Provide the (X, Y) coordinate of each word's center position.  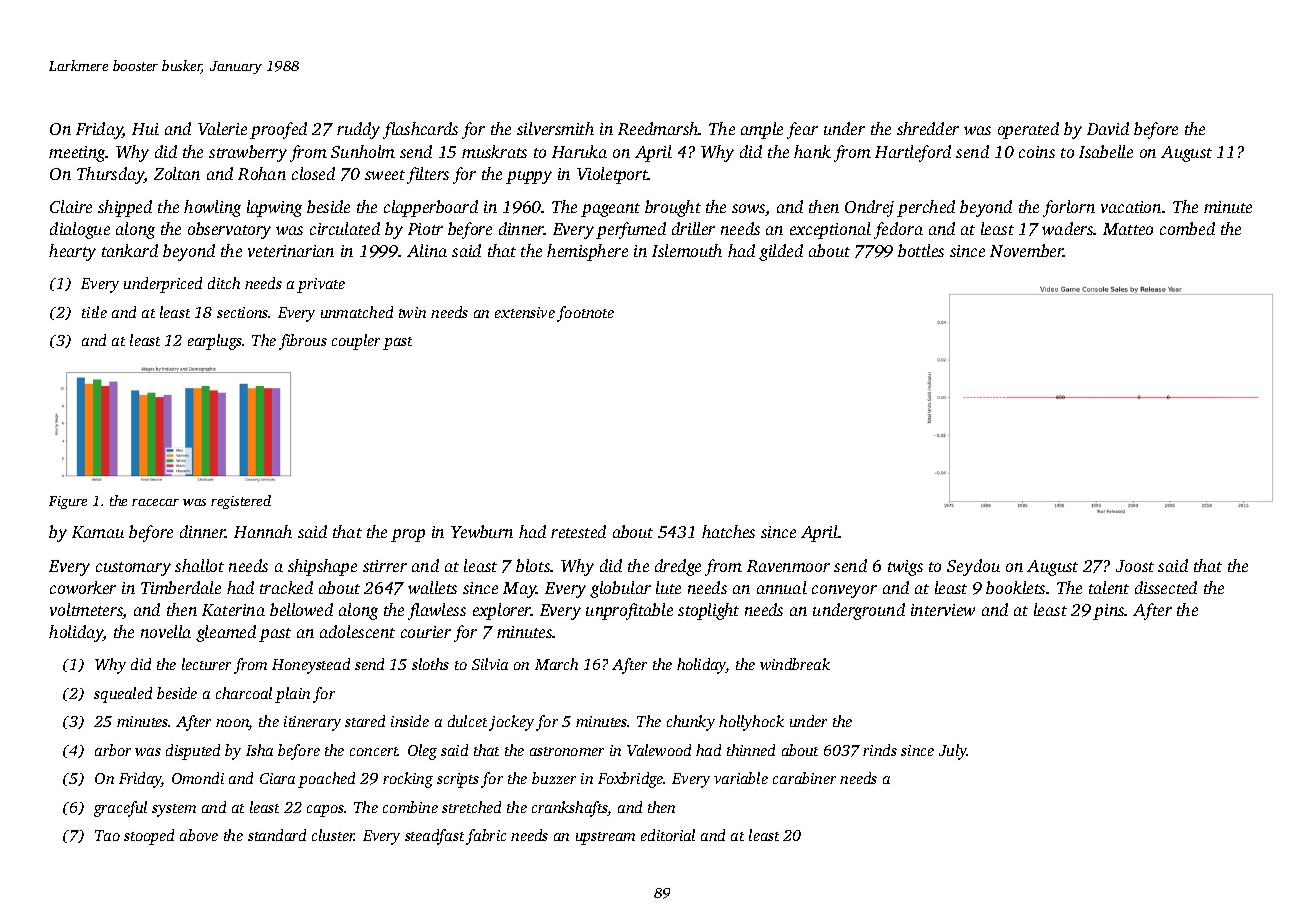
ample (762, 130)
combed (1187, 228)
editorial (668, 835)
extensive (525, 312)
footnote (585, 314)
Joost (1135, 566)
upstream (605, 838)
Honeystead (311, 666)
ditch (224, 283)
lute (668, 587)
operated (1028, 130)
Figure (68, 502)
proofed (278, 130)
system (174, 810)
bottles (921, 250)
